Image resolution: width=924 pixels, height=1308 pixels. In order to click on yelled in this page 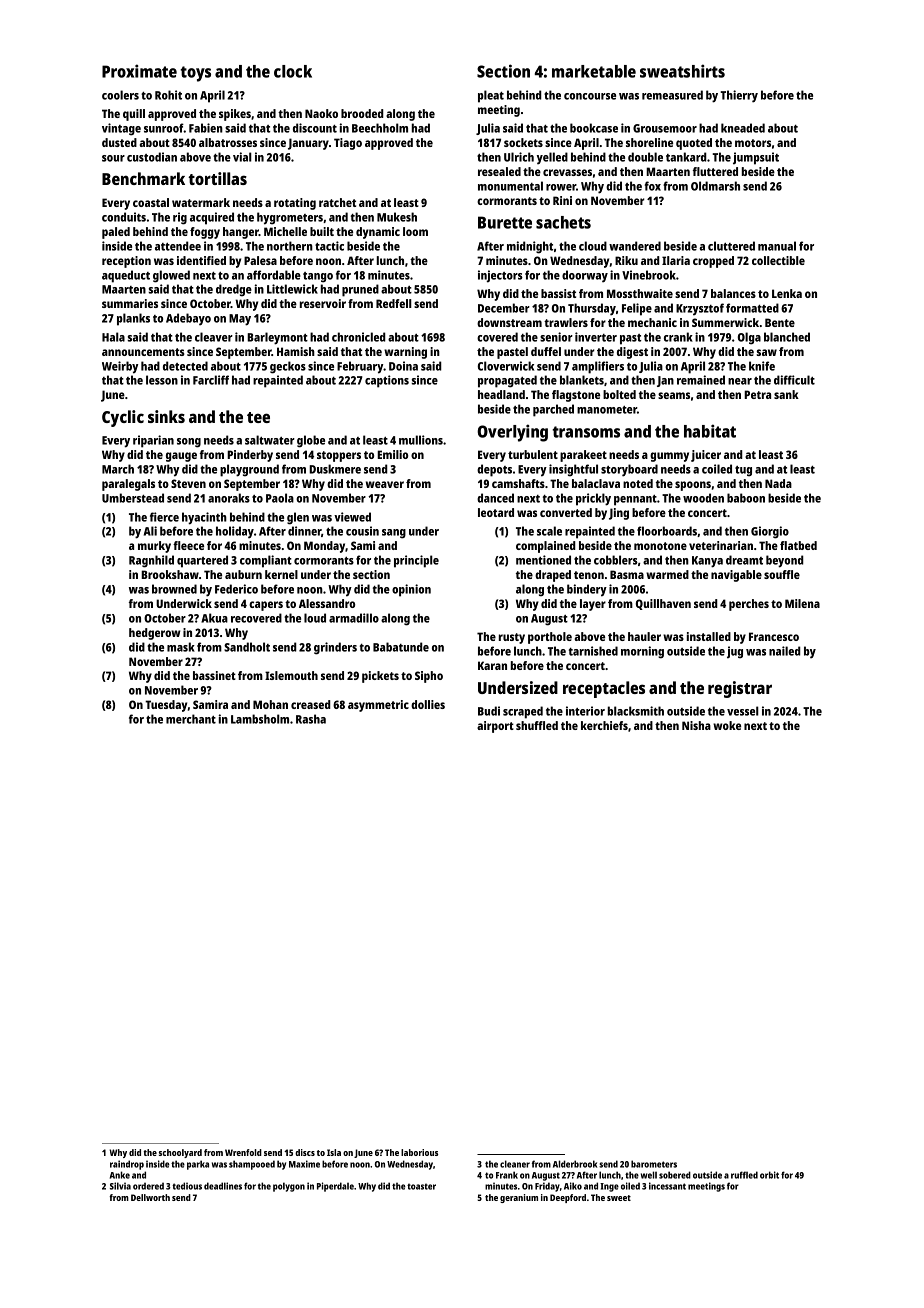, I will do `click(552, 158)`.
